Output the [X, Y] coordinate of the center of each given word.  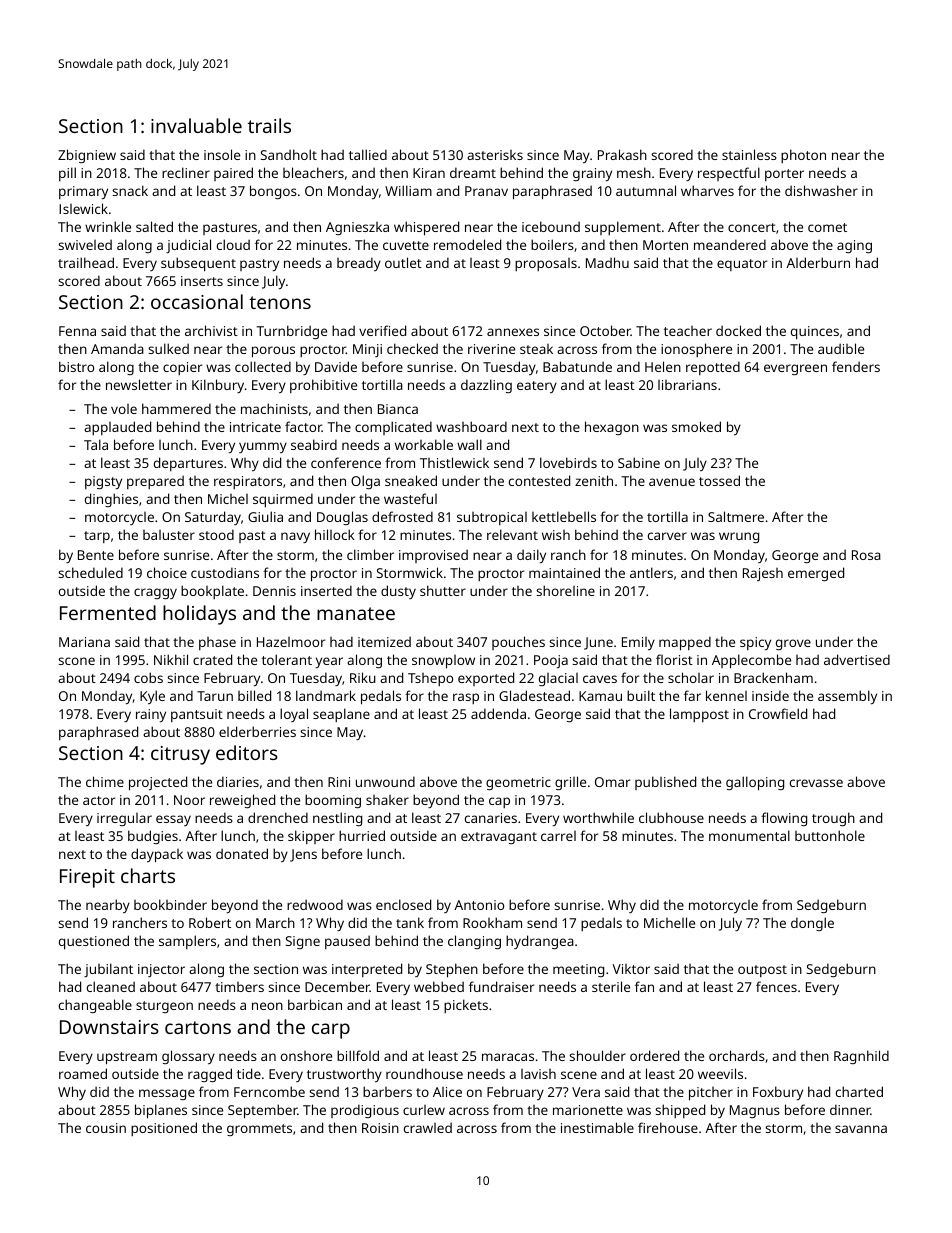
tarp [97, 537]
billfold [358, 1055]
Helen [663, 366]
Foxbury [778, 1093]
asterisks [495, 155]
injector [161, 970]
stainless [749, 154]
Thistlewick [454, 462]
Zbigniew [87, 156]
